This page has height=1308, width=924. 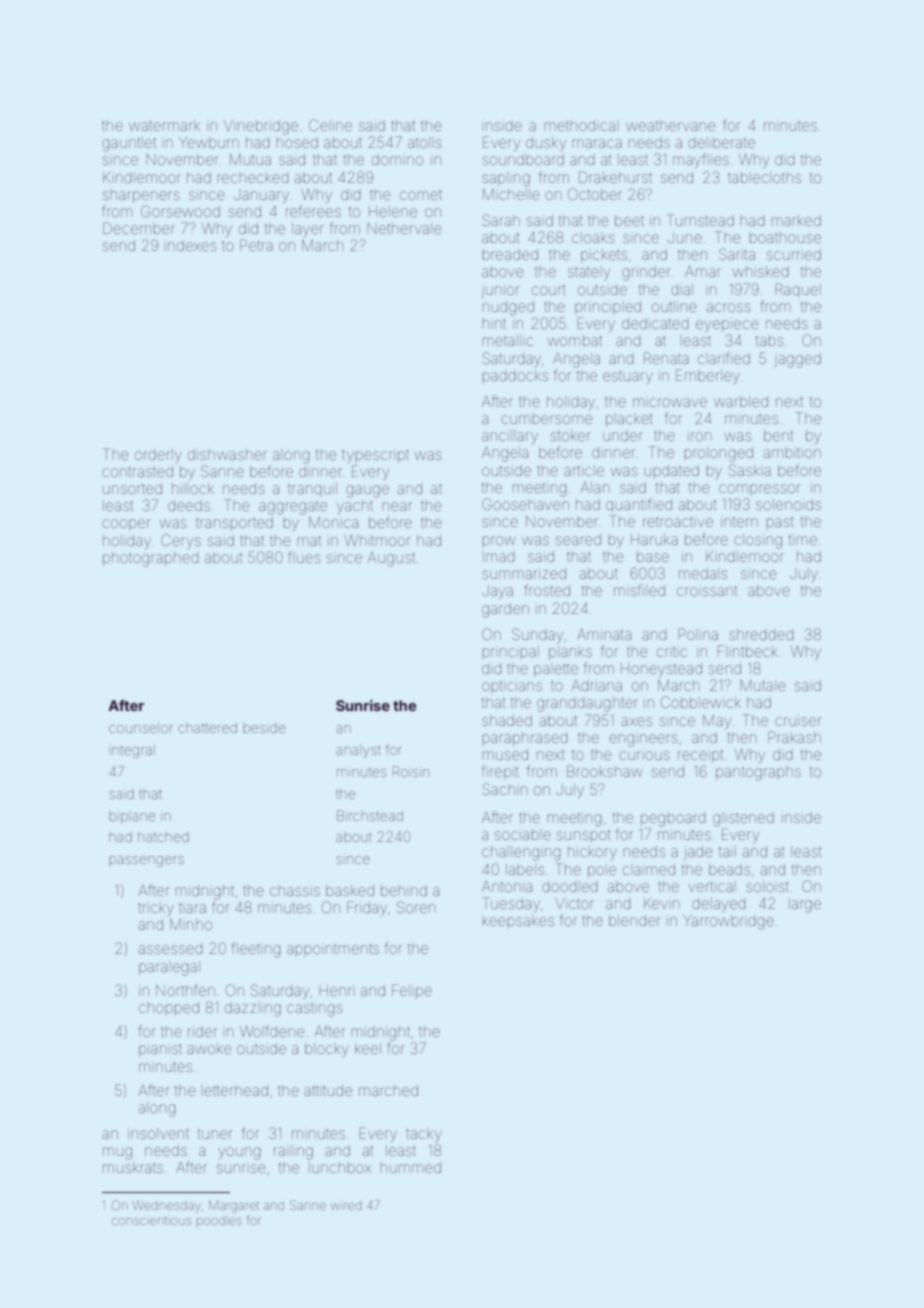 What do you see at coordinates (151, 559) in the page?
I see `photographed` at bounding box center [151, 559].
